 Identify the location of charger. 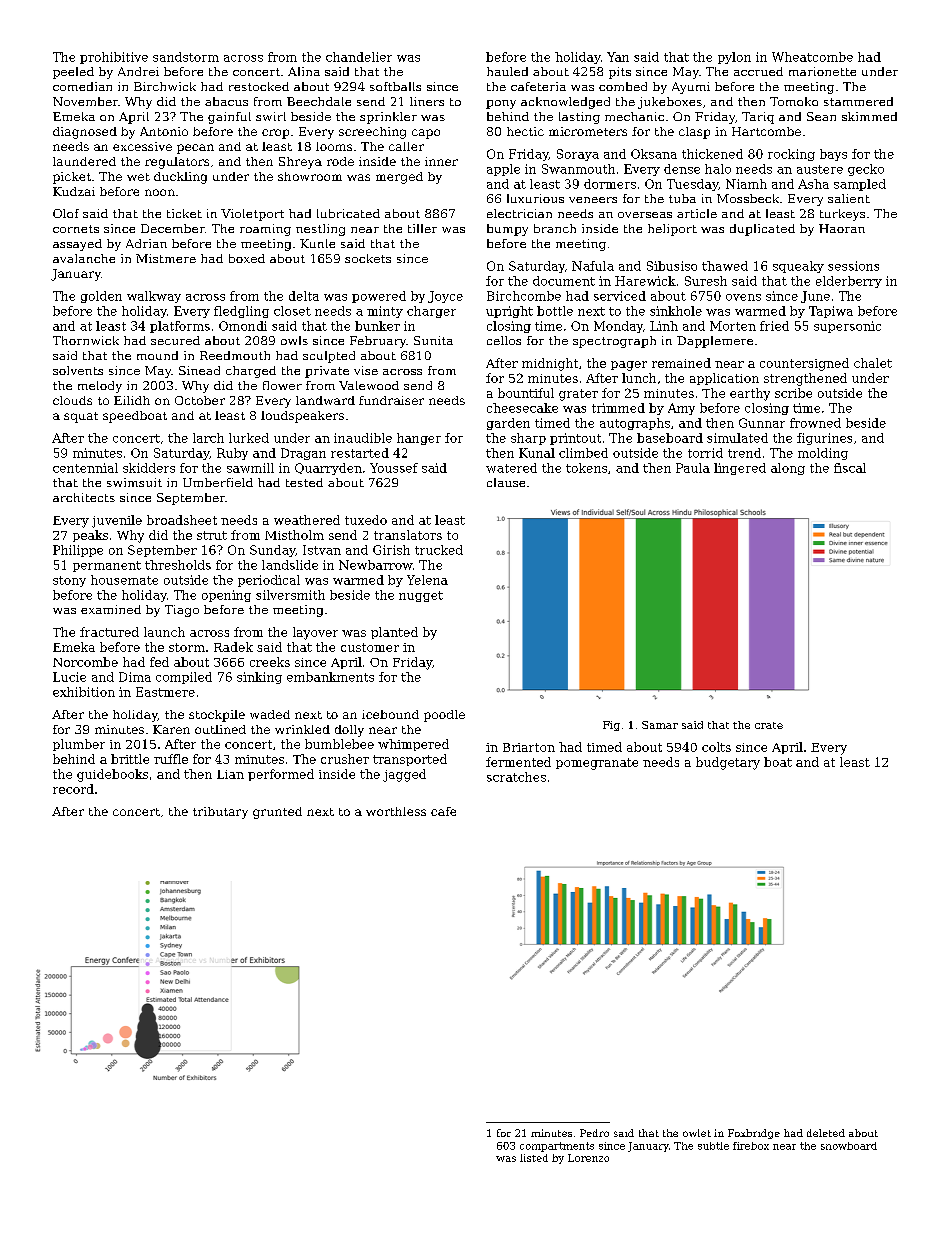
(431, 312).
